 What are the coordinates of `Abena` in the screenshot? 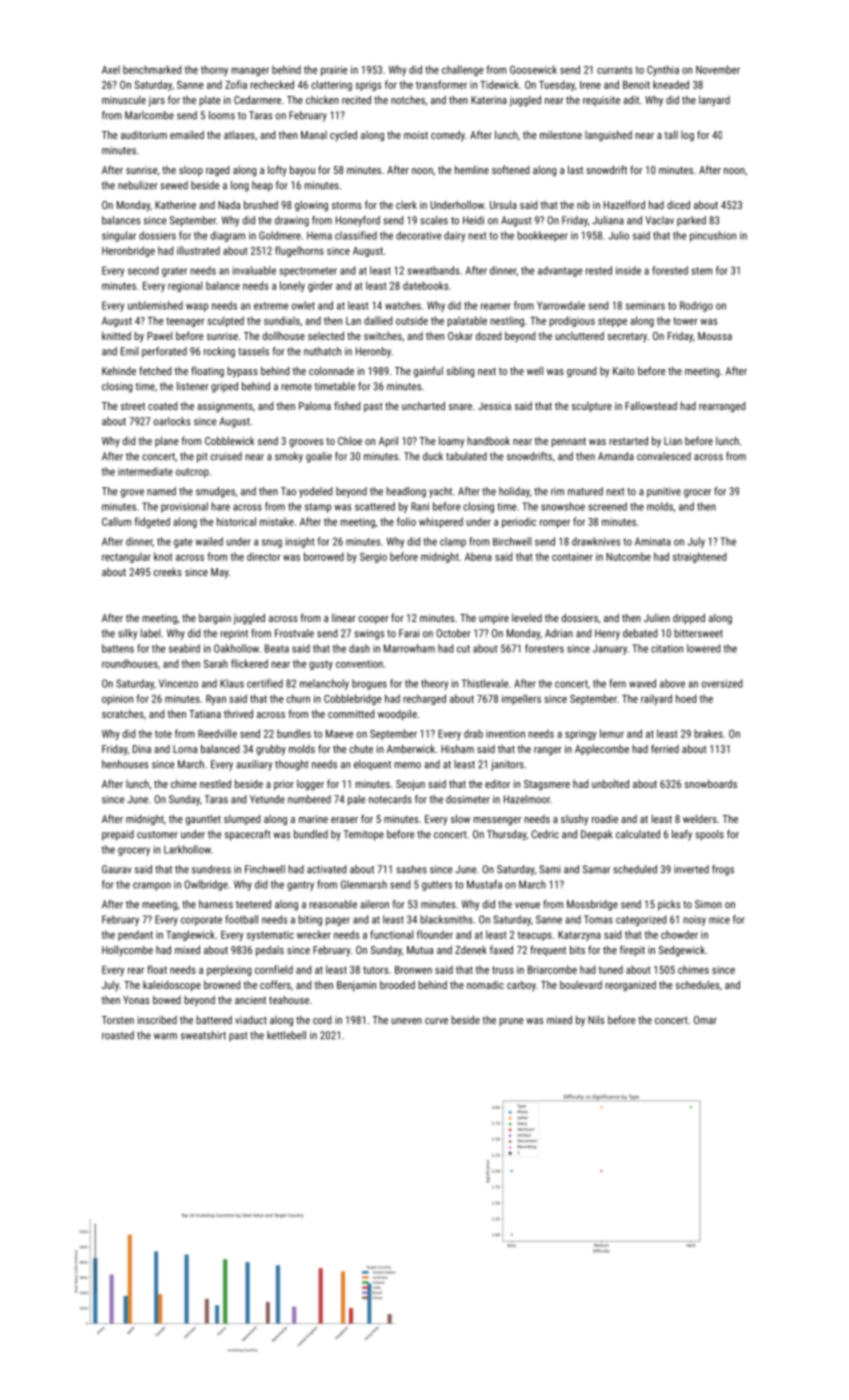 It's located at (478, 556).
